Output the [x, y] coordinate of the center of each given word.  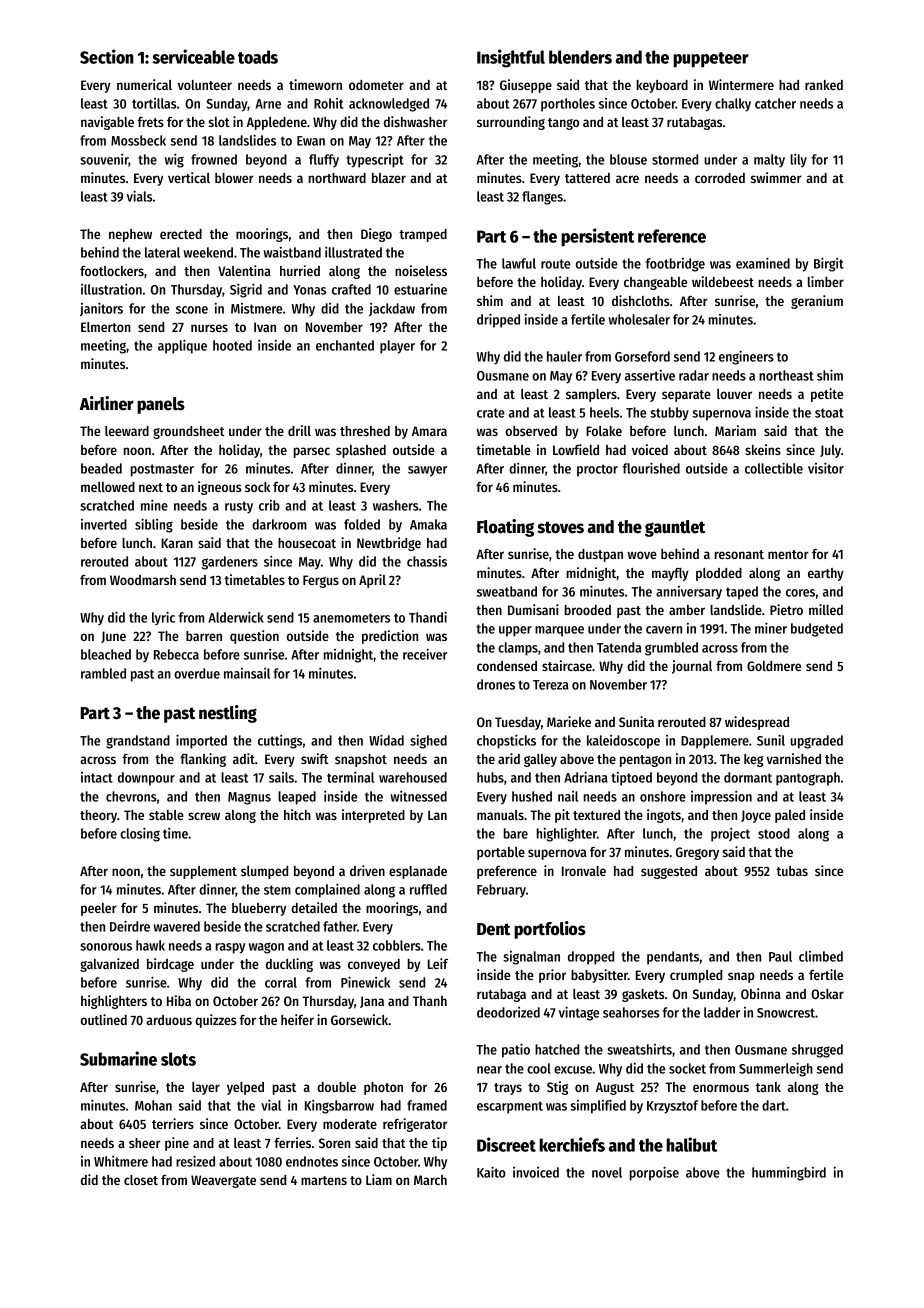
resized [195, 1161]
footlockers [112, 271]
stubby [669, 414]
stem [277, 890]
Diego [376, 235]
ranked [824, 85]
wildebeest [723, 281]
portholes [568, 105]
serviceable [193, 56]
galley [540, 760]
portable [501, 853]
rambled [103, 673]
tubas [792, 871]
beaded [101, 468]
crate [491, 413]
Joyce [756, 816]
